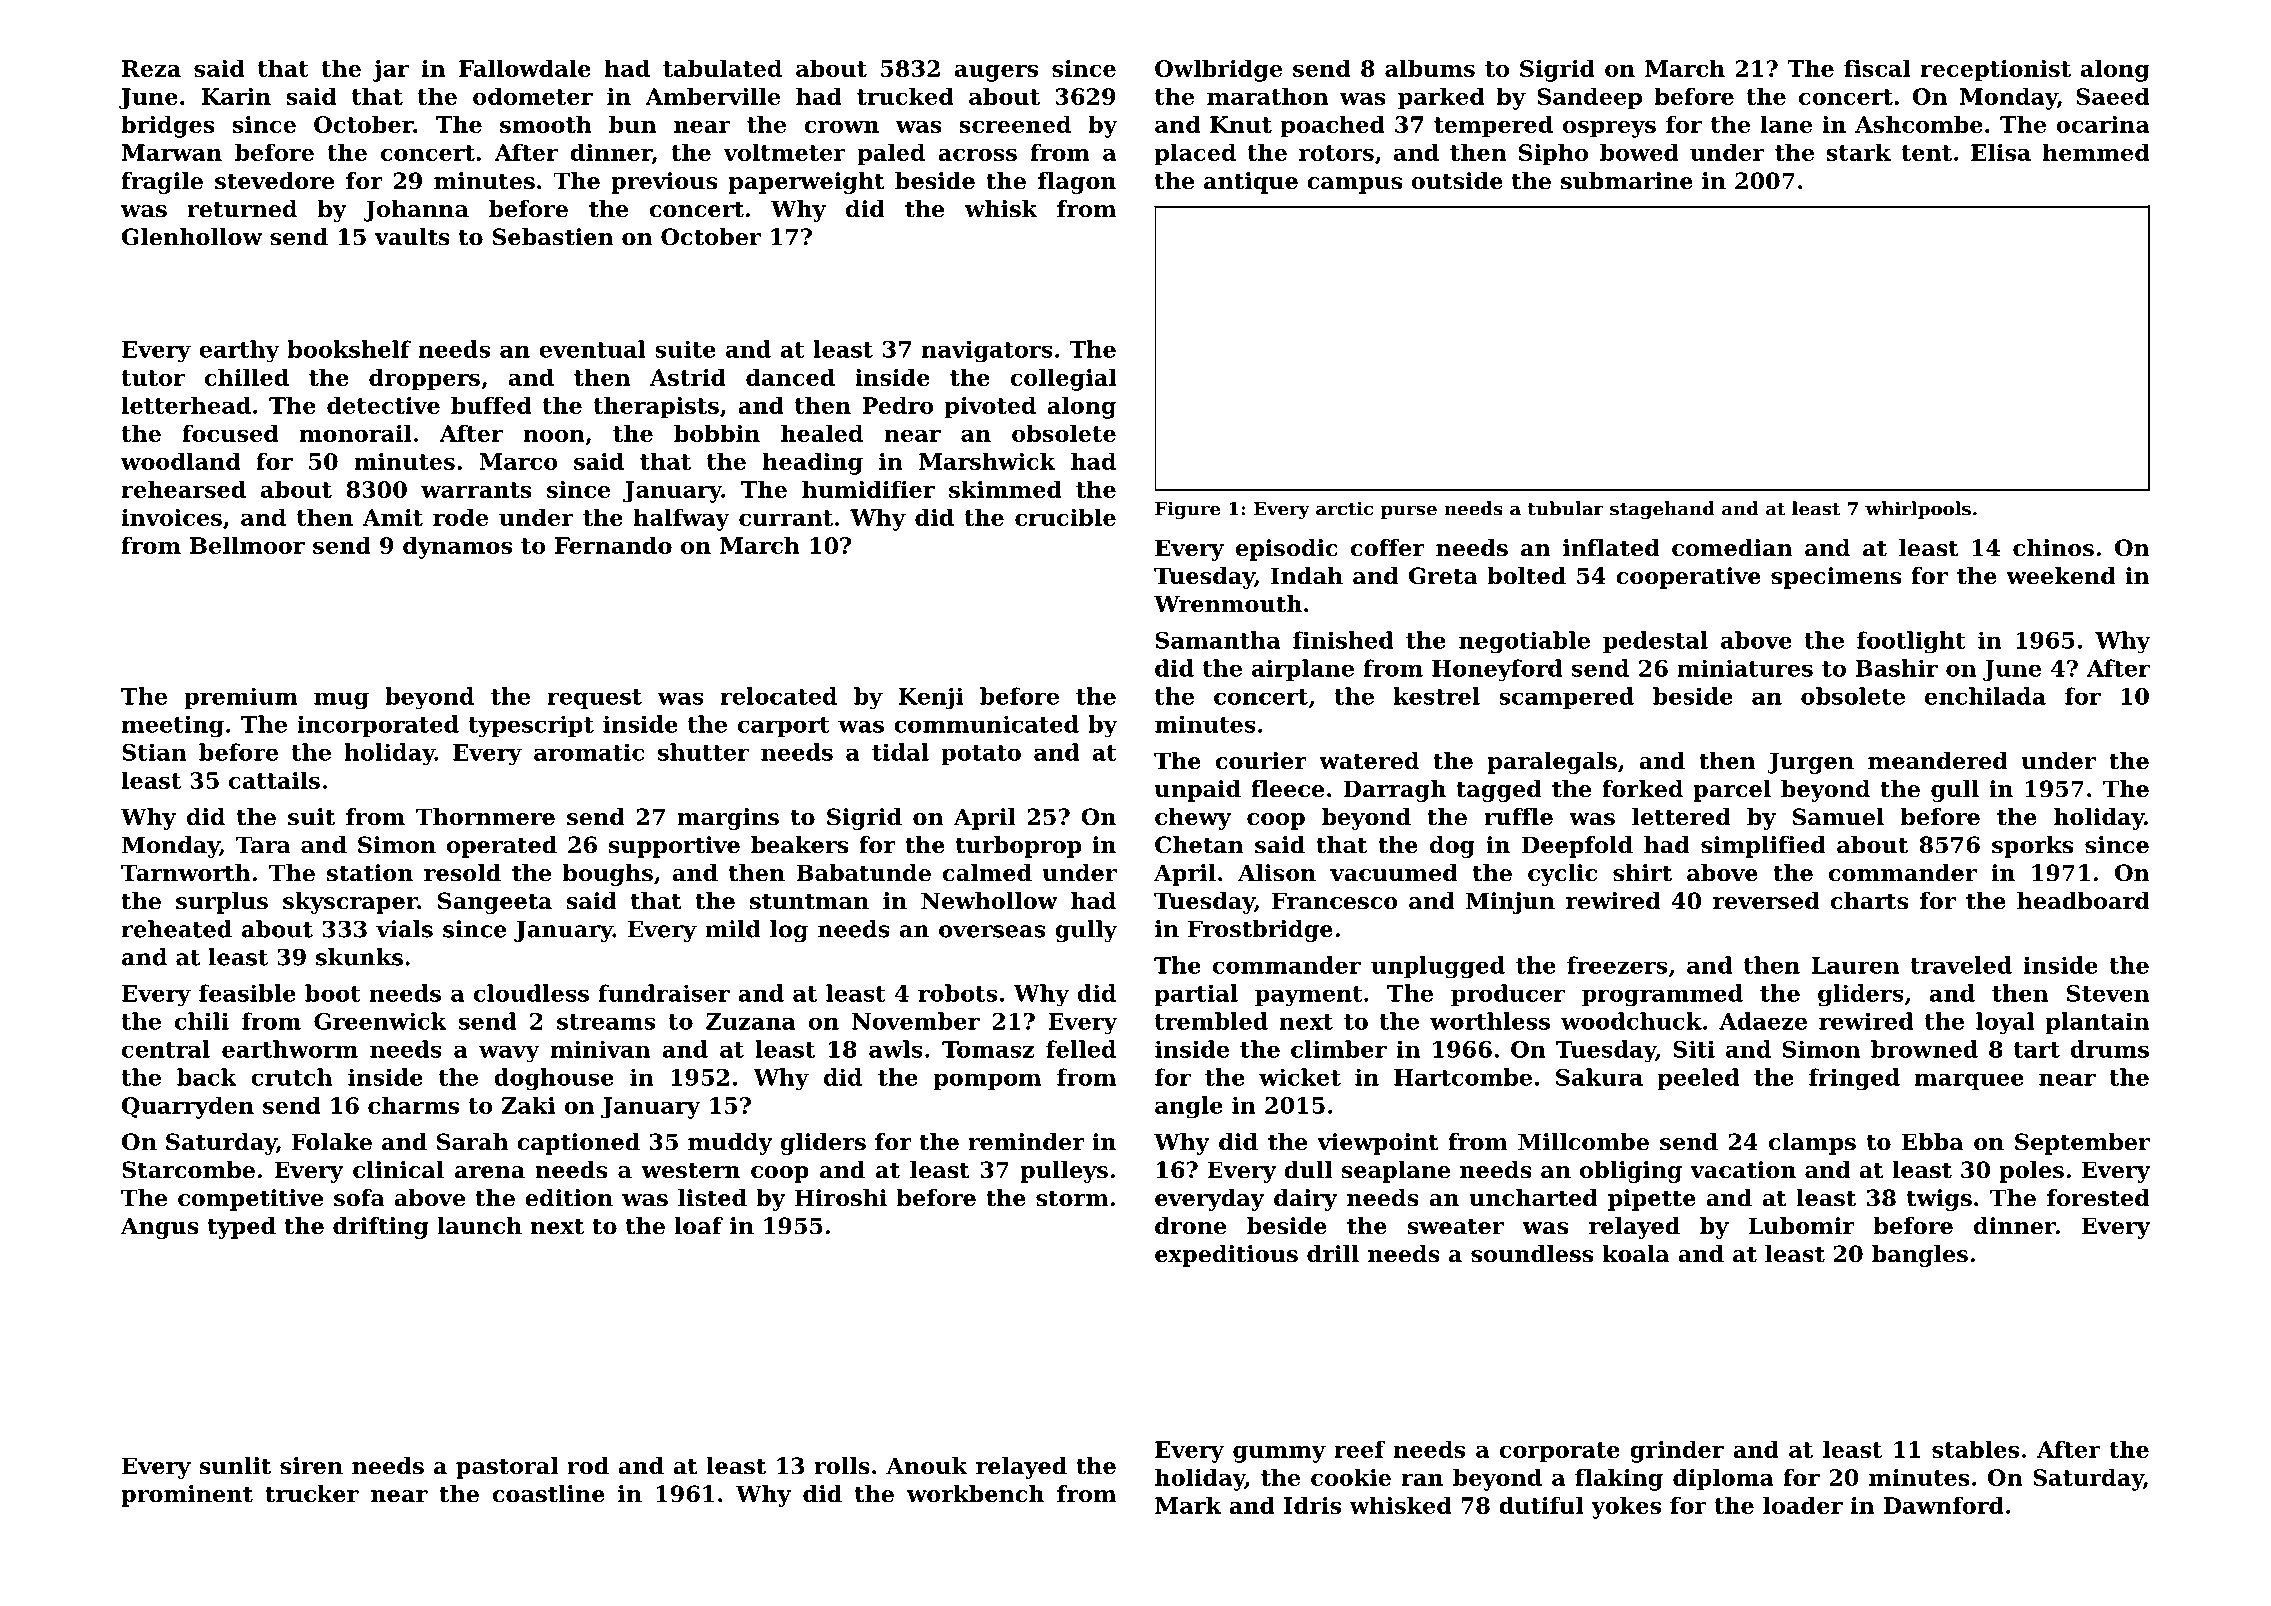 The height and width of the image is (1606, 2271). I want to click on navigators, so click(987, 351).
